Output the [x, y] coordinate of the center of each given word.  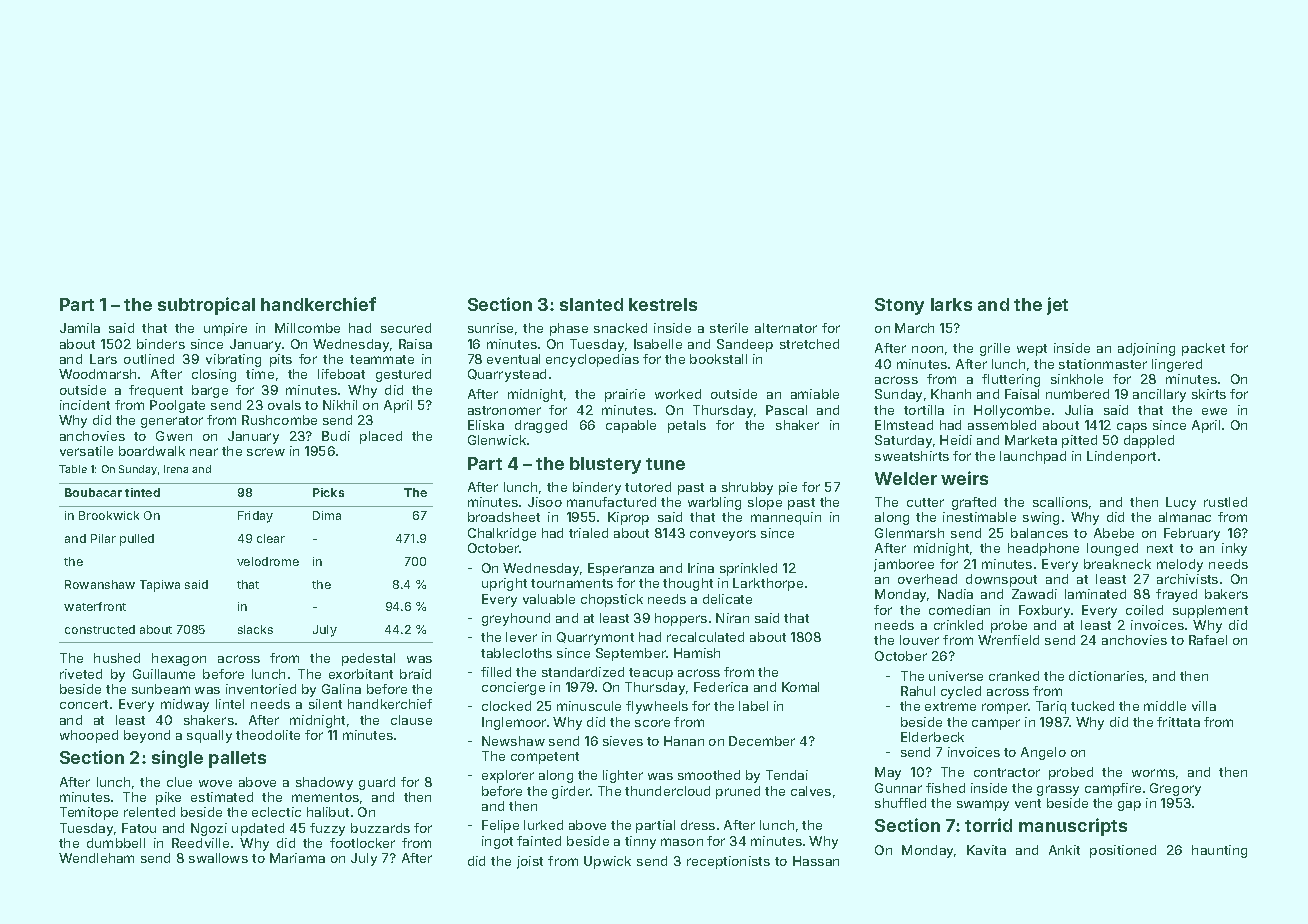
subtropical [206, 306]
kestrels [663, 304]
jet [1057, 306]
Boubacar [93, 492]
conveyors [723, 535]
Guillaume [164, 674]
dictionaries [1106, 676]
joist [530, 862]
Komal [800, 687]
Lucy [1181, 503]
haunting [1219, 851]
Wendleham [96, 858]
